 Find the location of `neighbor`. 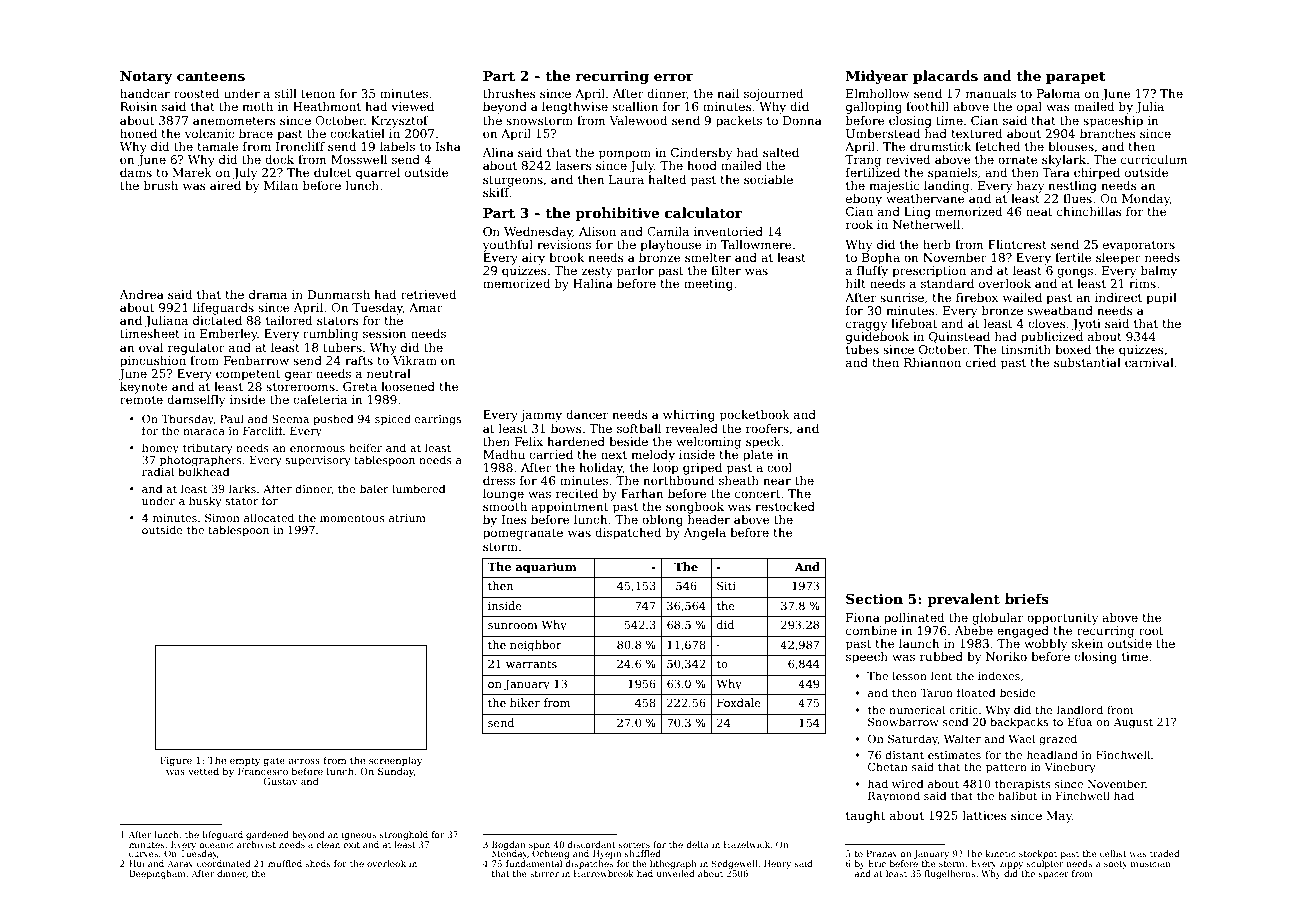

neighbor is located at coordinates (536, 646).
